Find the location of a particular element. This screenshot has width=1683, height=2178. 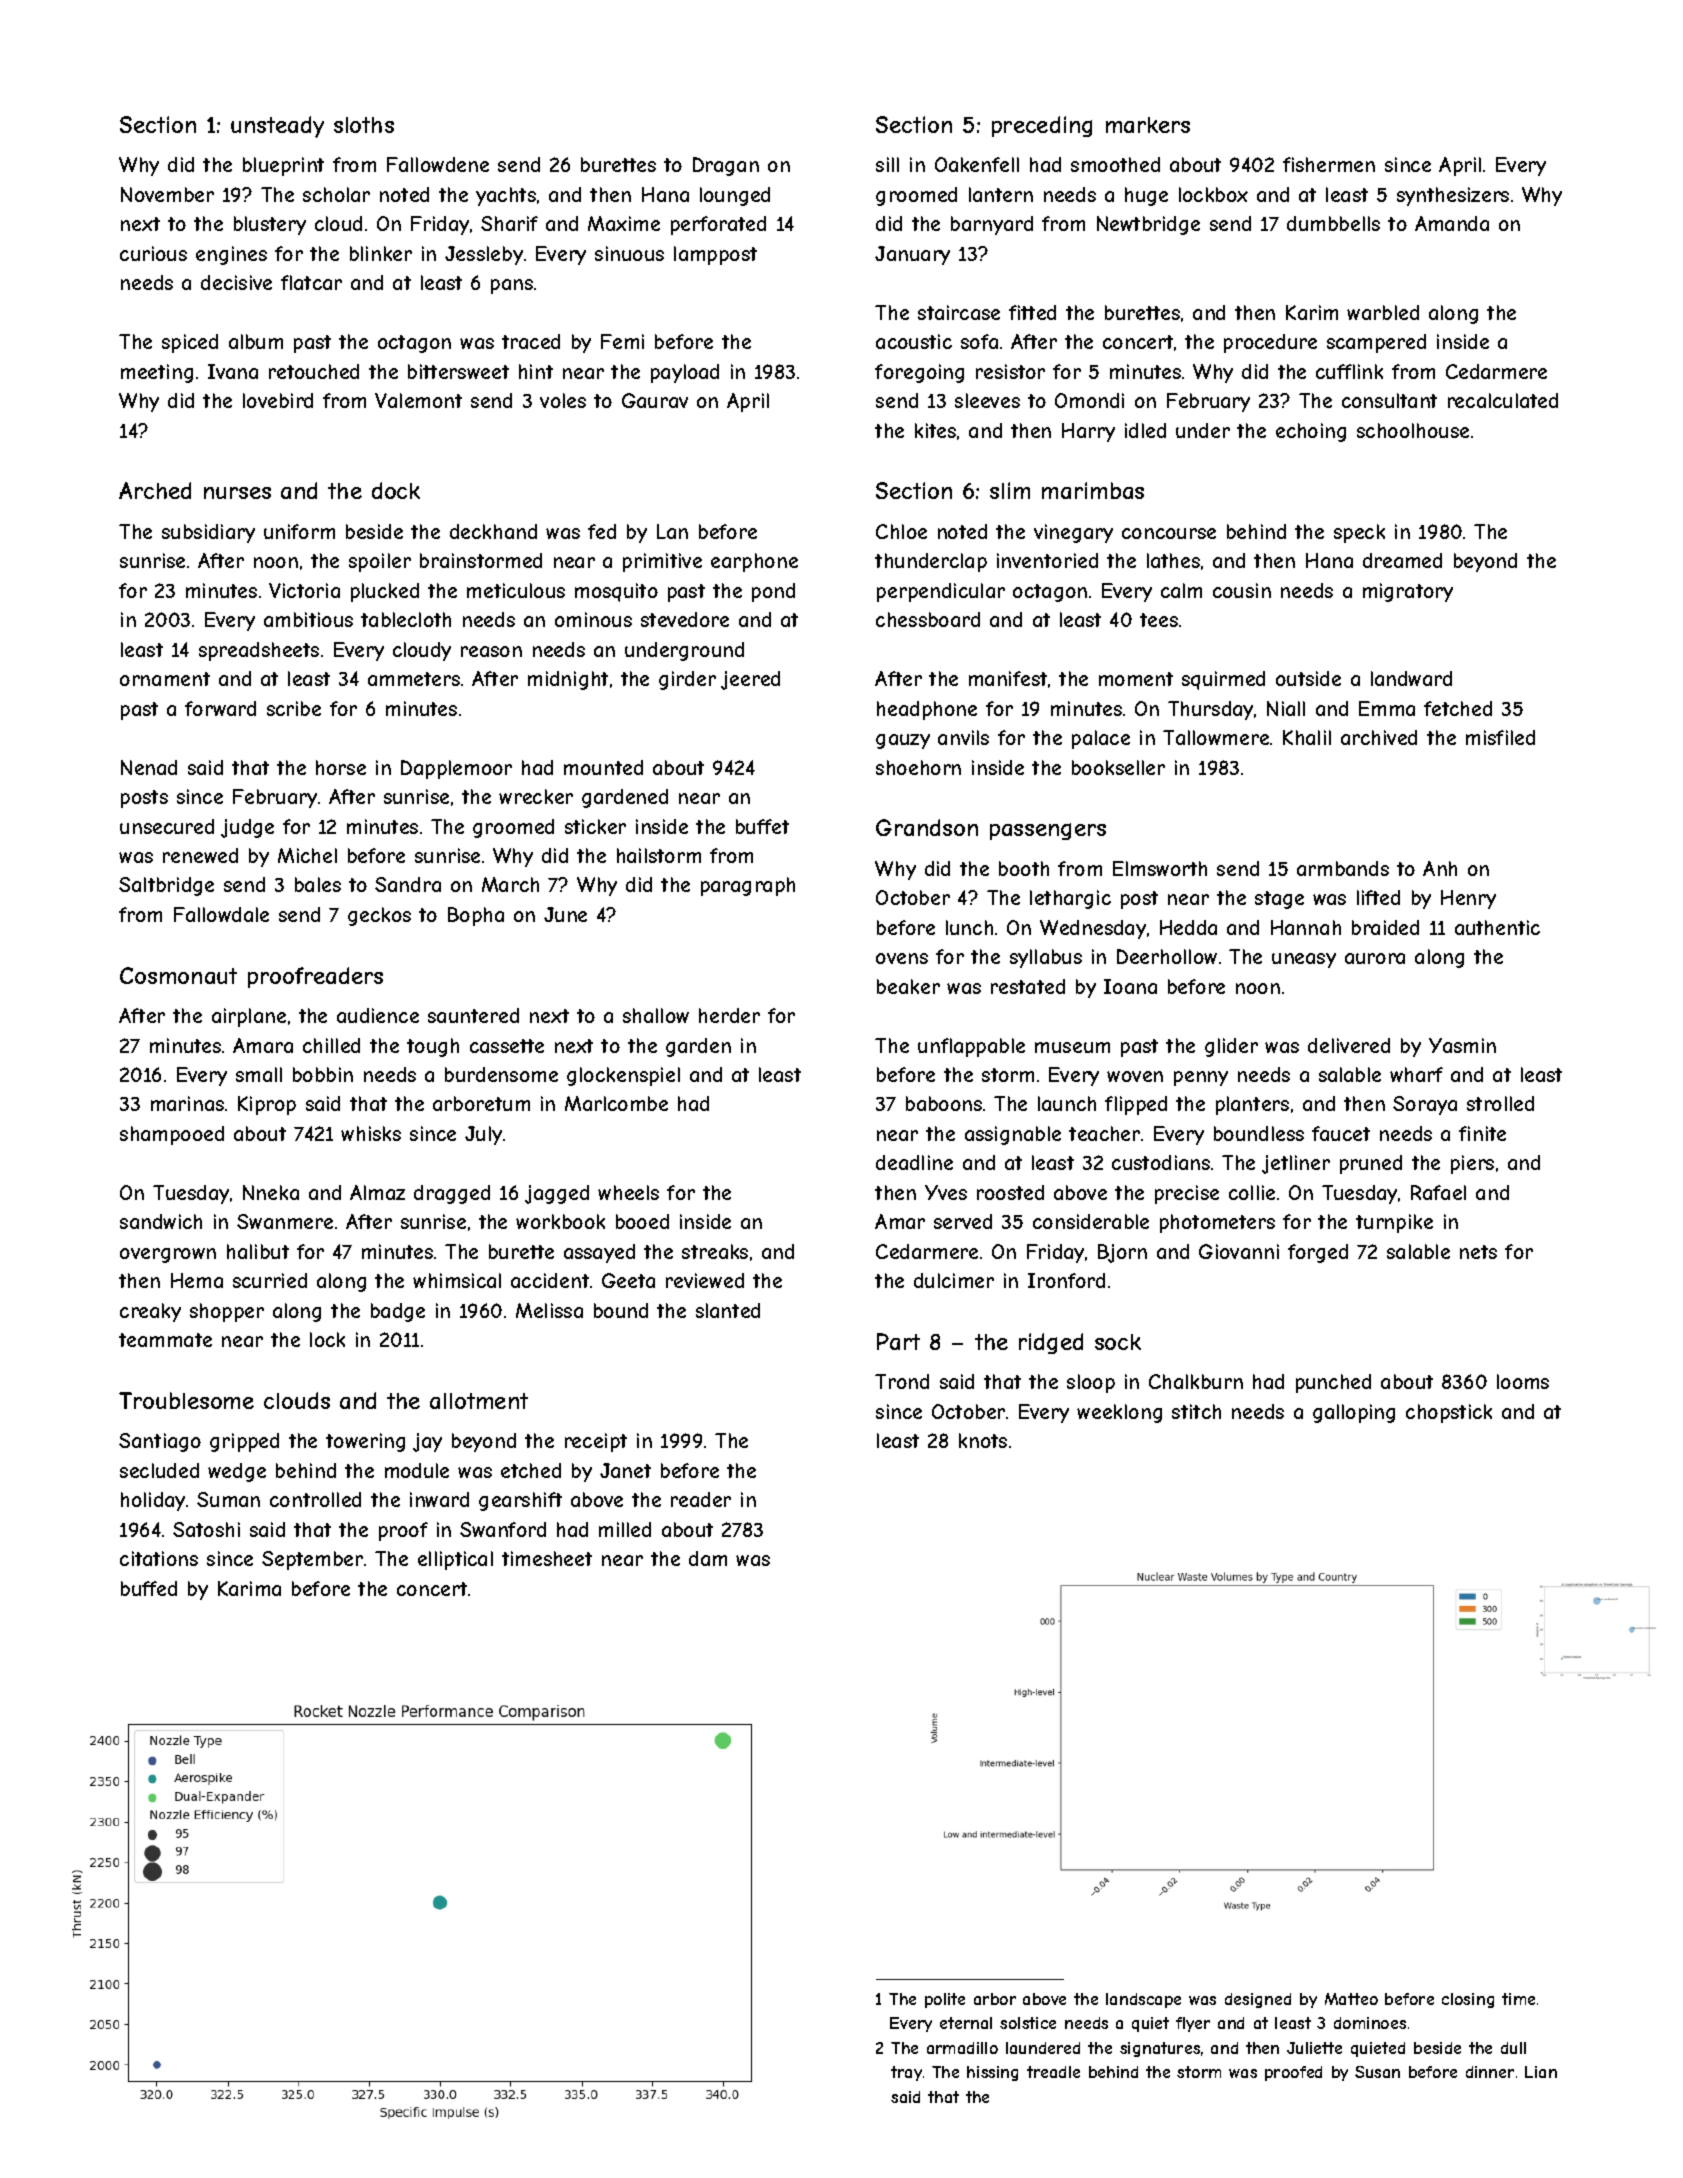

Geeta is located at coordinates (628, 1280).
